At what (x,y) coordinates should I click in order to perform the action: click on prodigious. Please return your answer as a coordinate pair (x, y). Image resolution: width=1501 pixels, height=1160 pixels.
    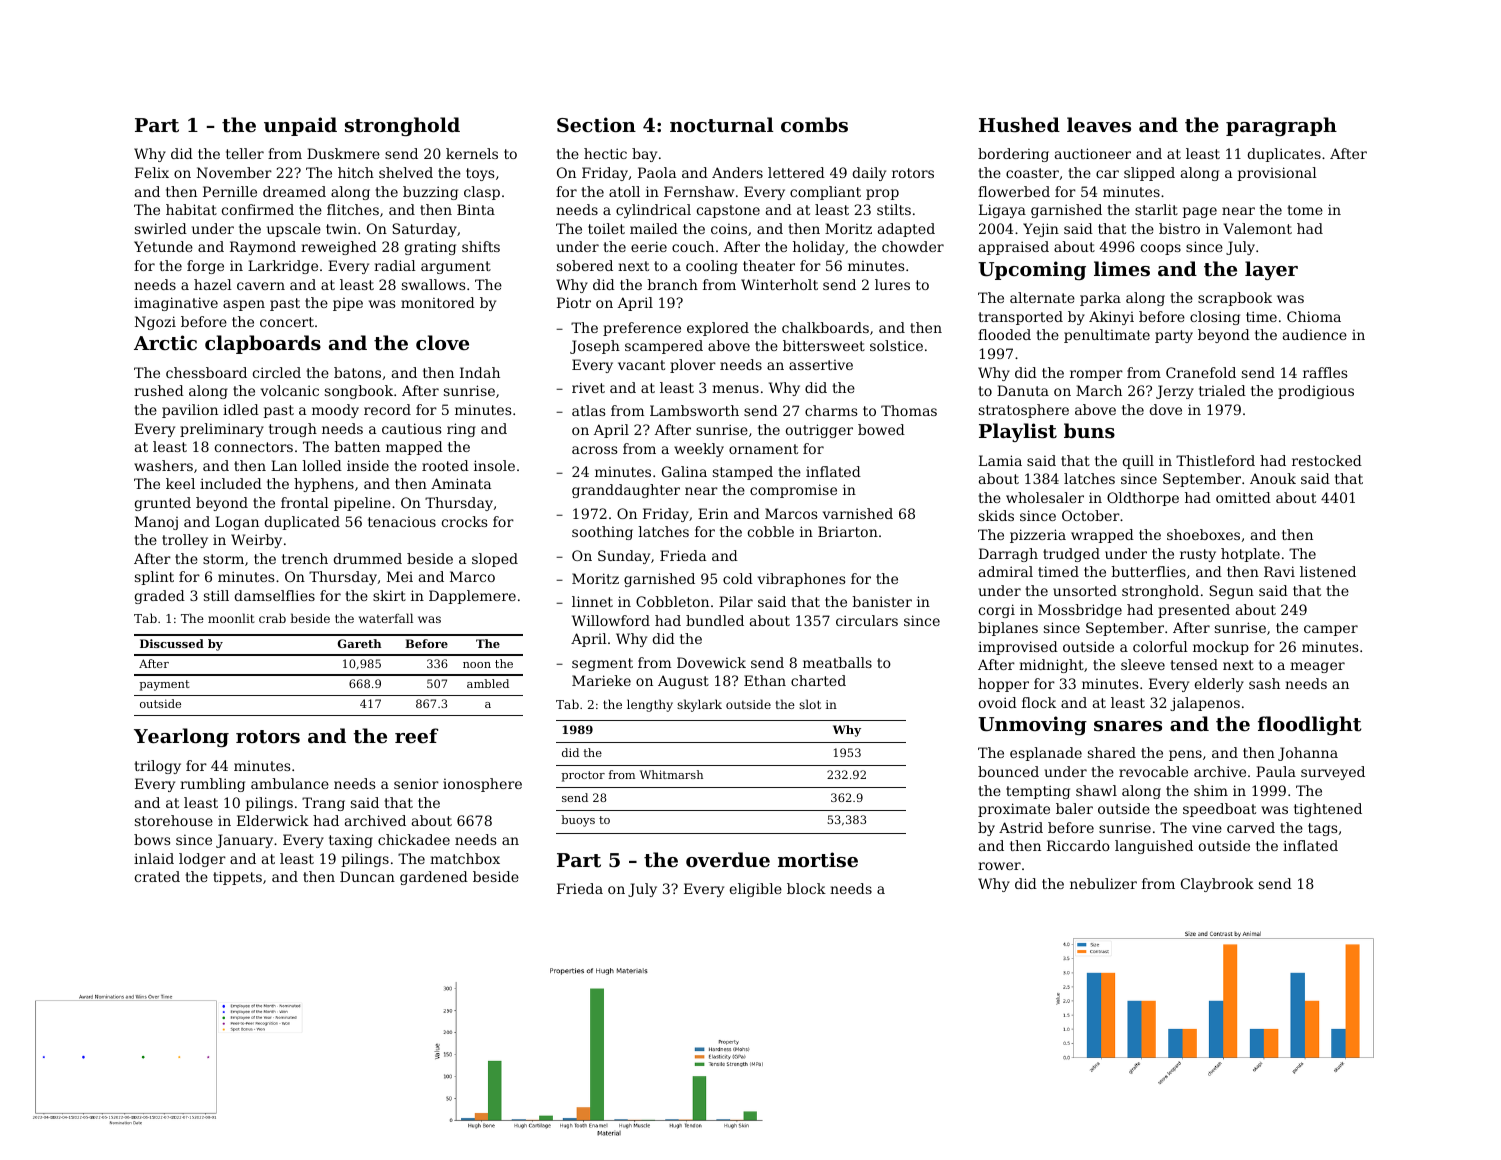
    Looking at the image, I should click on (1316, 392).
